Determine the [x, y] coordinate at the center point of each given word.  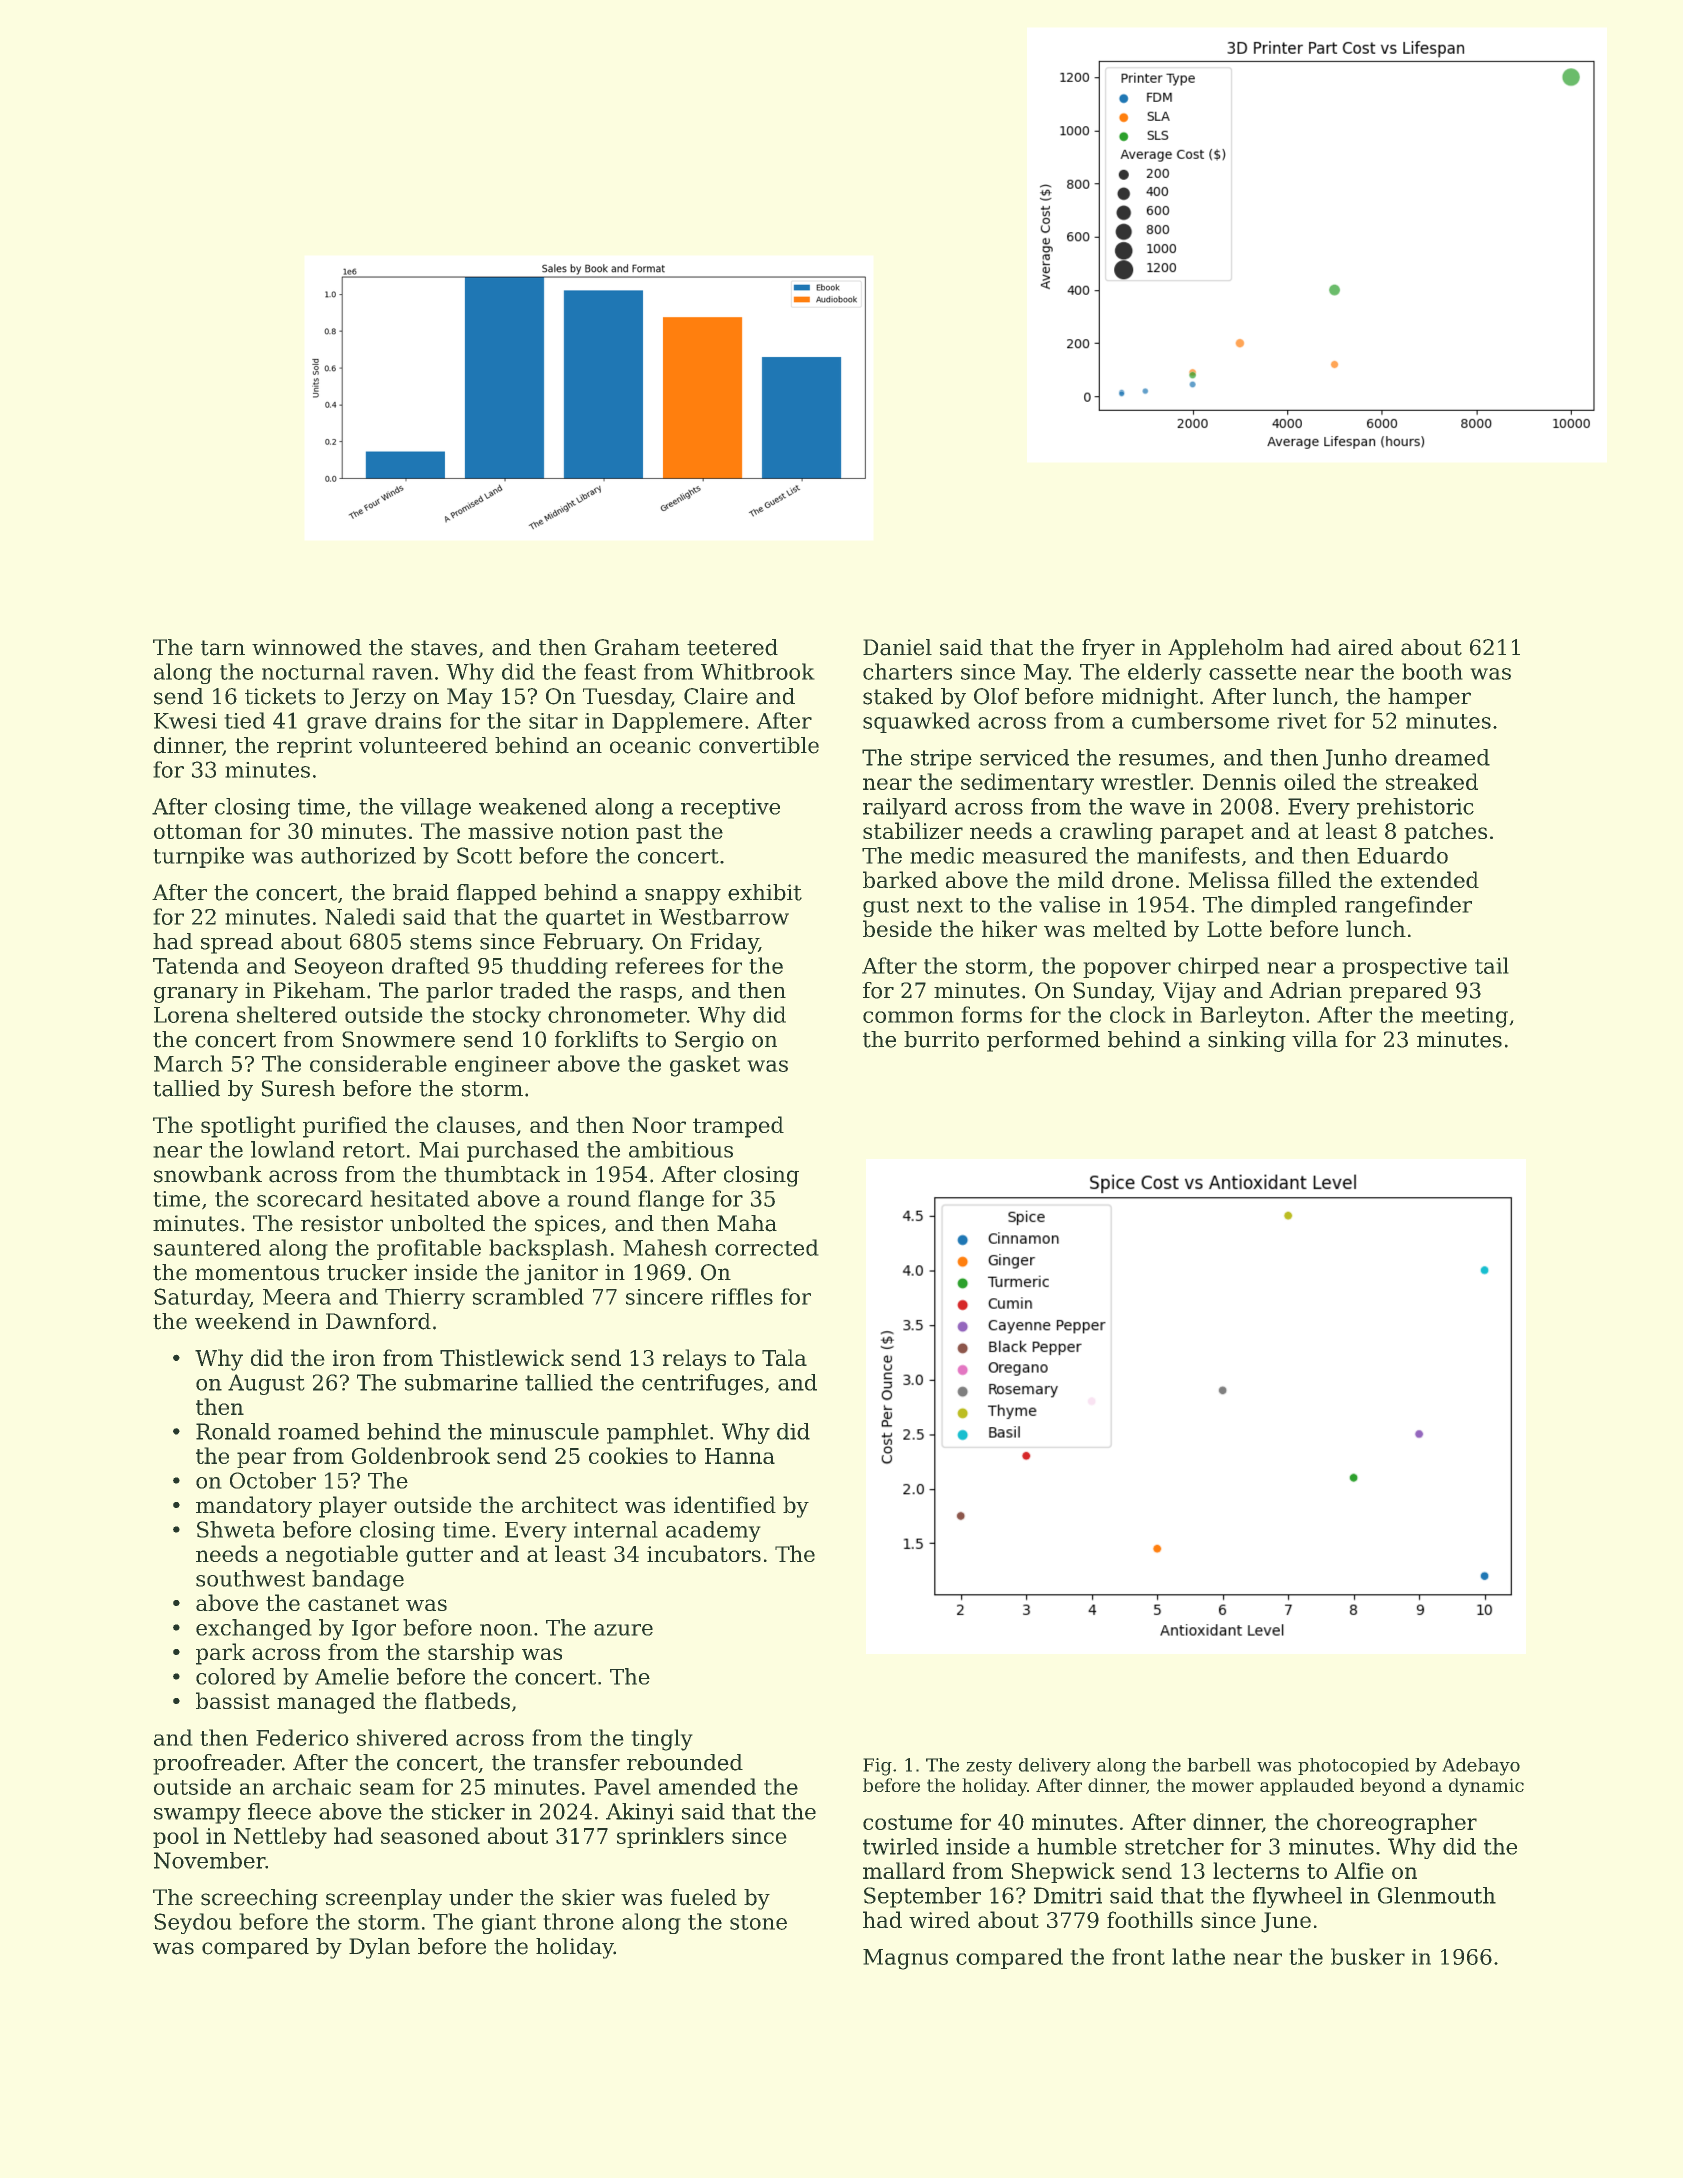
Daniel [897, 647]
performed [1043, 1041]
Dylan [379, 1948]
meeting [1464, 1017]
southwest [250, 1578]
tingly [662, 1740]
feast [610, 671]
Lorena [191, 1015]
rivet [1302, 721]
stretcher [1174, 1846]
